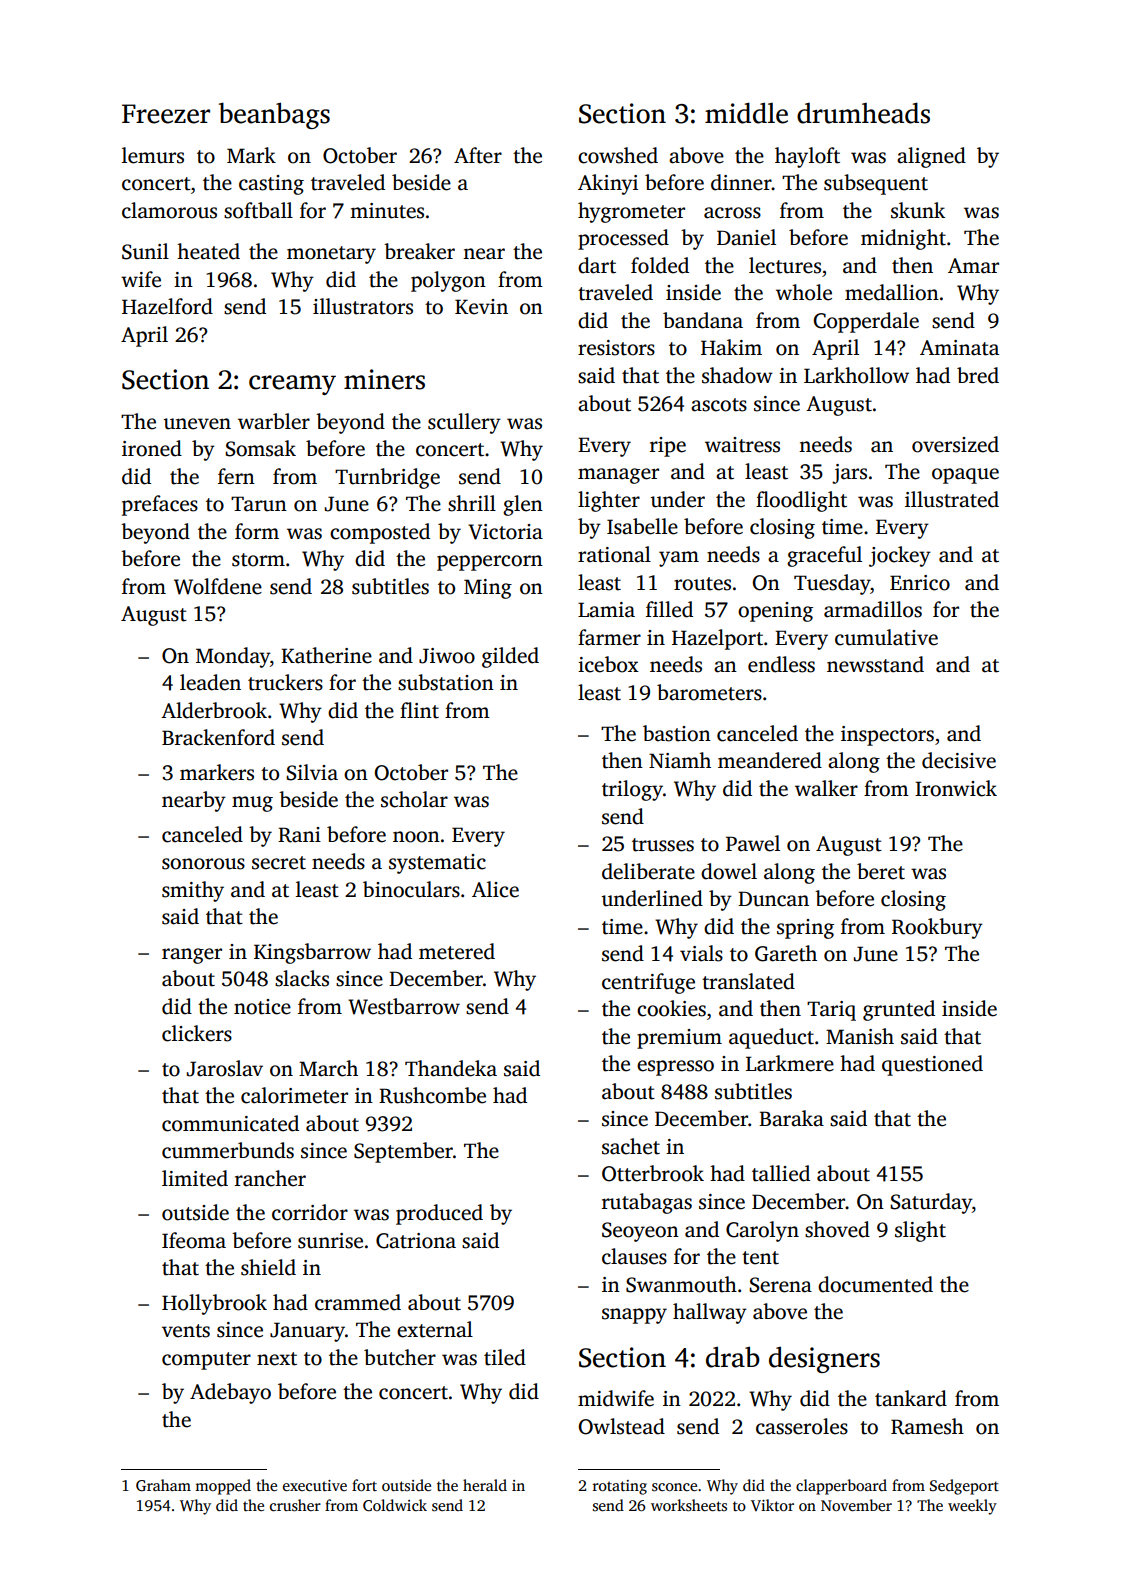  Describe the element at coordinates (384, 379) in the document. I see `miners` at that location.
